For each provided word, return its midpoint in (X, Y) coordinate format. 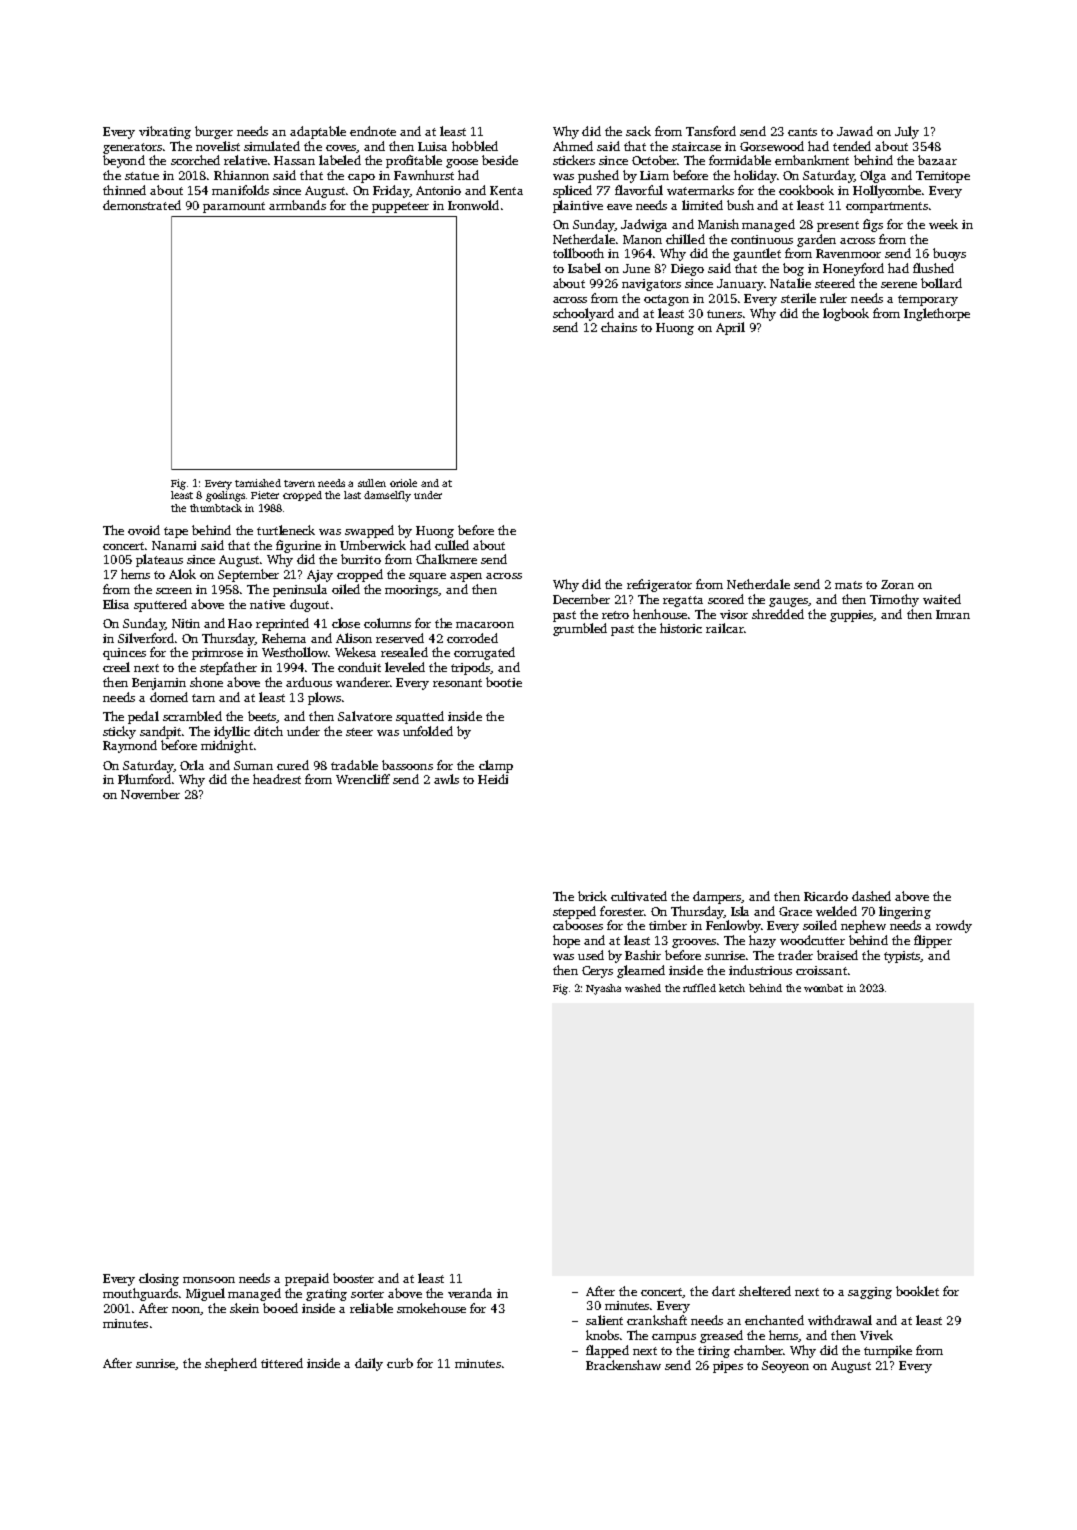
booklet (917, 1291)
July (907, 132)
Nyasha (603, 989)
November (150, 794)
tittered (282, 1363)
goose (462, 163)
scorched (195, 160)
